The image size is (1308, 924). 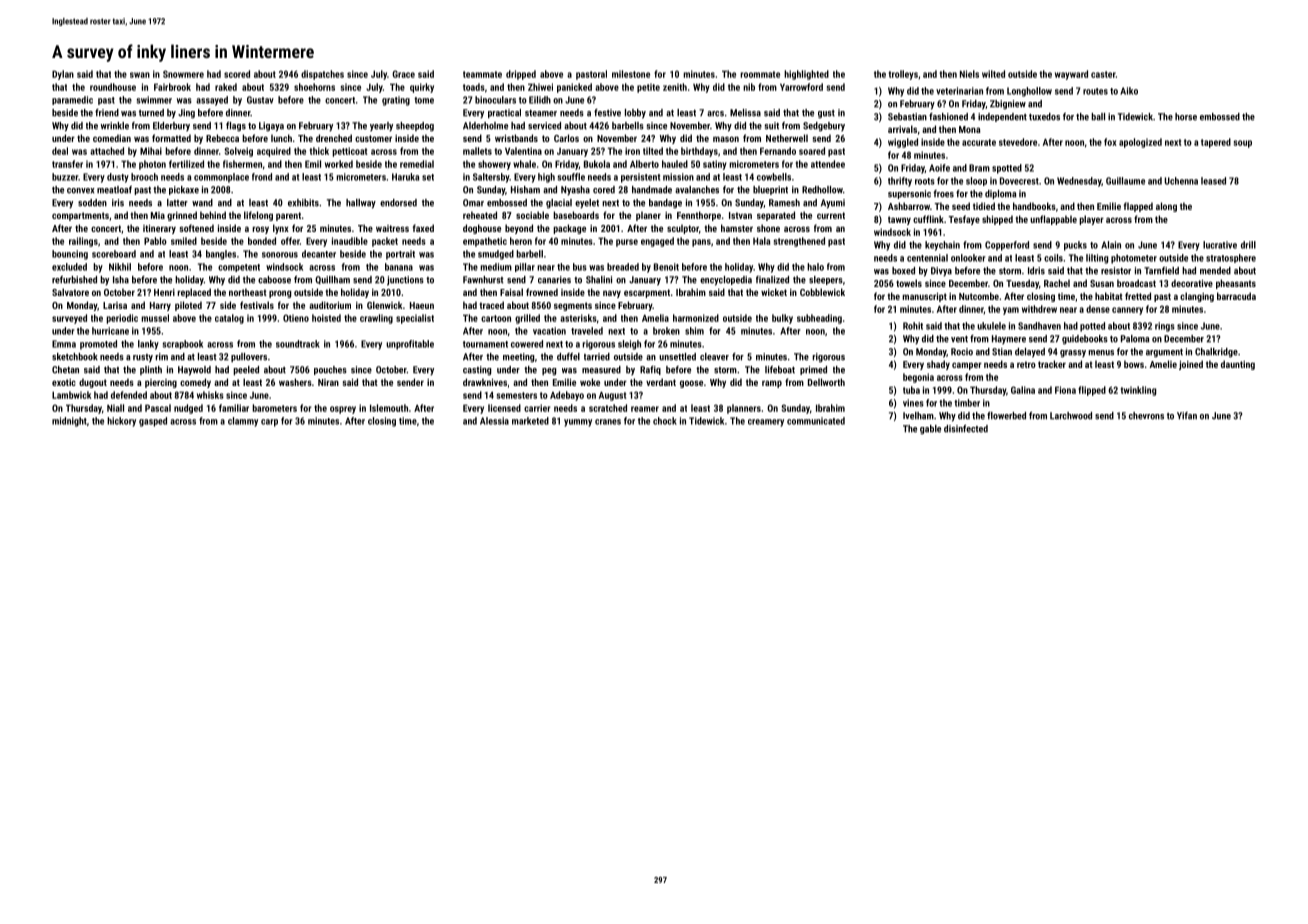 What do you see at coordinates (121, 422) in the screenshot?
I see `hickory` at bounding box center [121, 422].
